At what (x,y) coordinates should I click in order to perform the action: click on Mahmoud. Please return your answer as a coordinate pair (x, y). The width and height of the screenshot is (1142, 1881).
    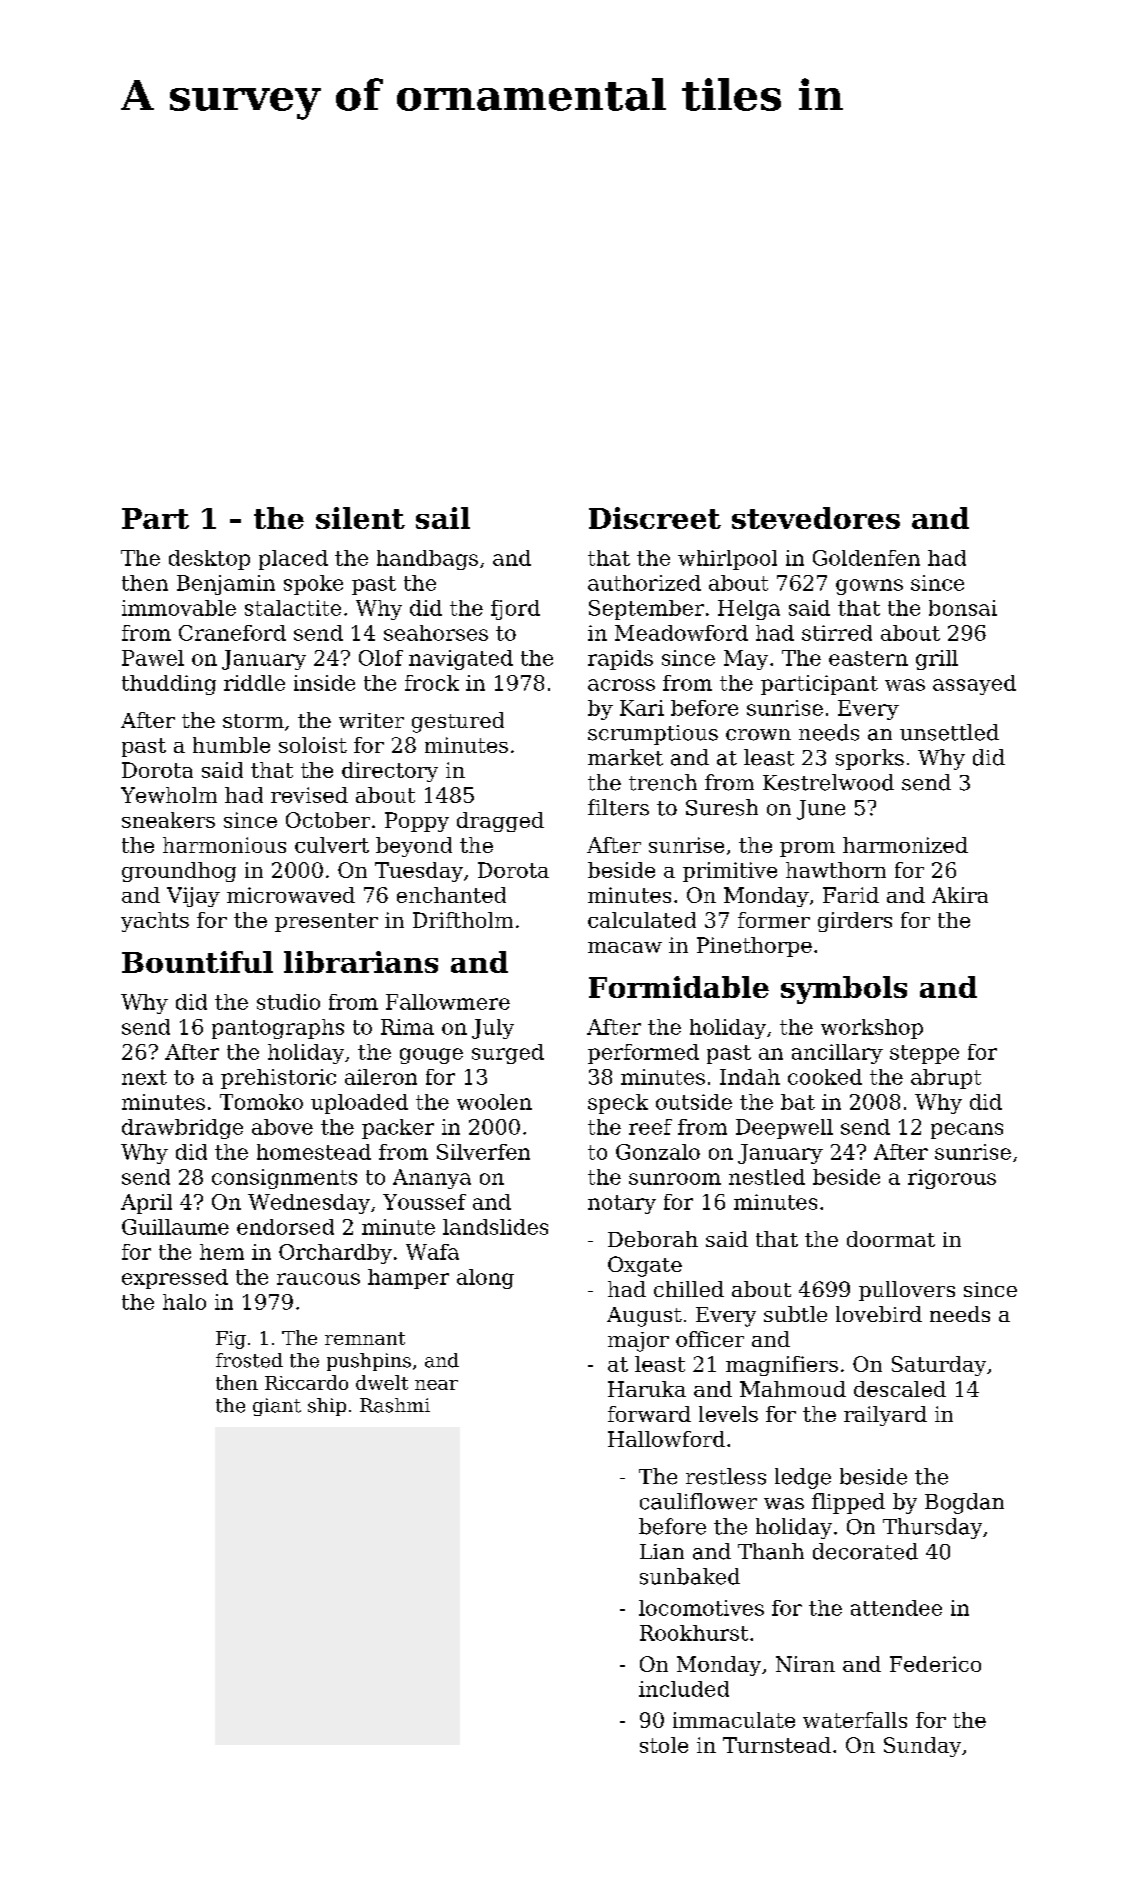
    Looking at the image, I should click on (793, 1389).
